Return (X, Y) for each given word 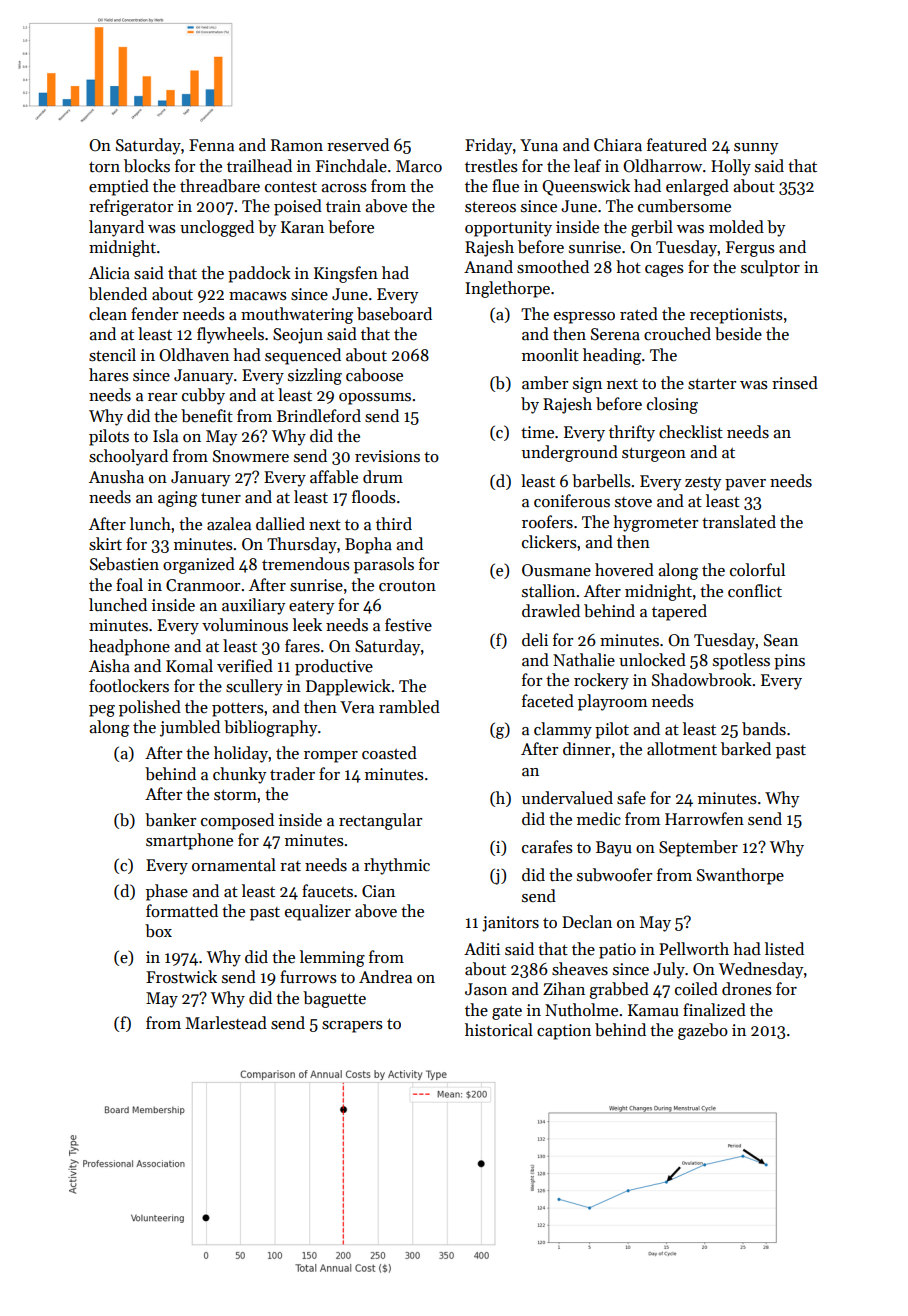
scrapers (352, 1027)
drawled (551, 611)
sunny (756, 149)
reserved (358, 145)
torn (104, 167)
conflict (755, 591)
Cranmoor (203, 585)
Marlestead (226, 1023)
